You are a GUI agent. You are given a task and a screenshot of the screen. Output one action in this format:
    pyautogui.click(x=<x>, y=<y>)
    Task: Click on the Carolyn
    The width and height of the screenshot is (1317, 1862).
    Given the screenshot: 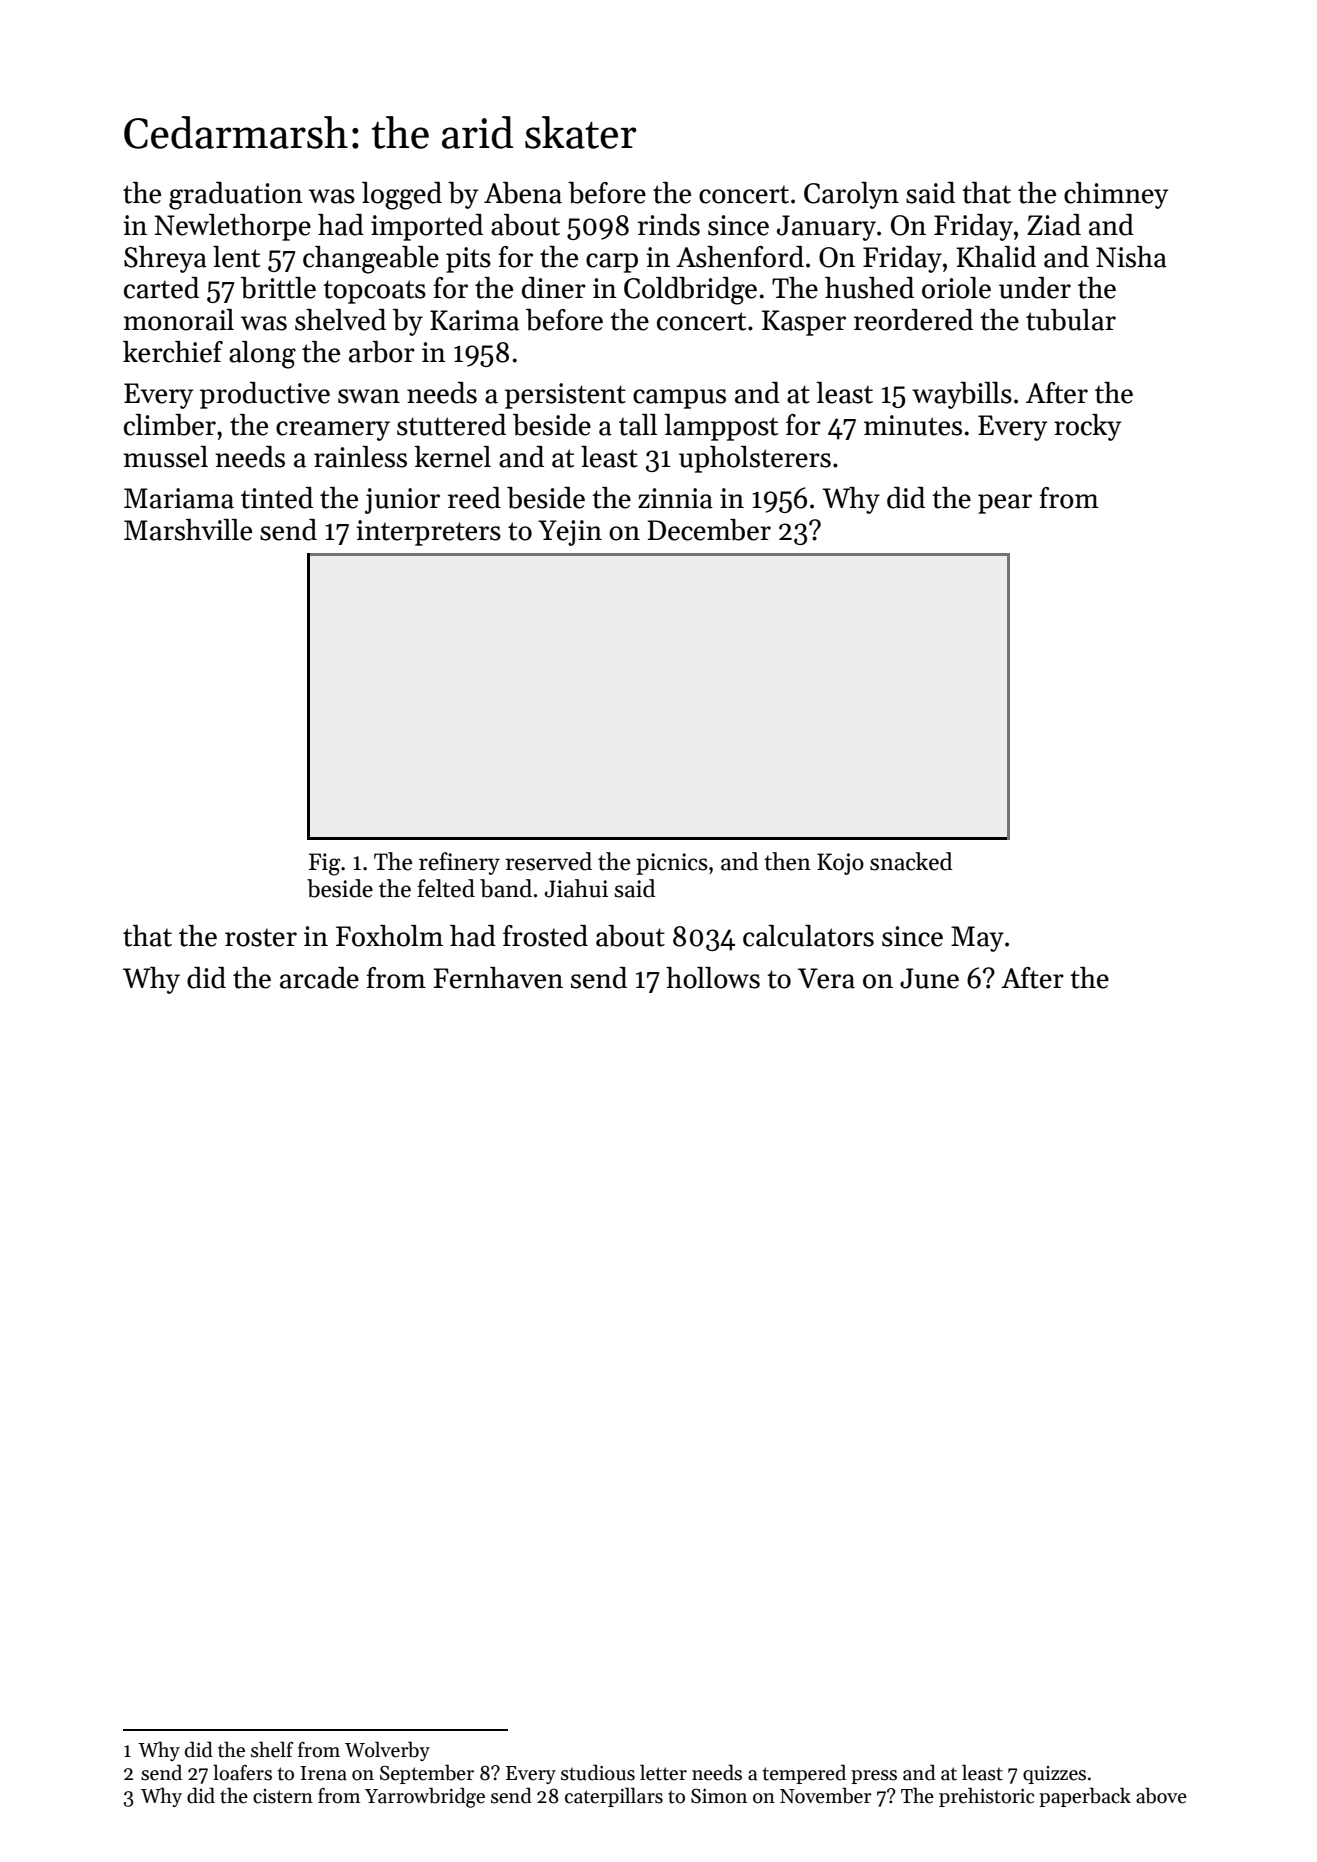 What is the action you would take?
    pyautogui.click(x=851, y=195)
